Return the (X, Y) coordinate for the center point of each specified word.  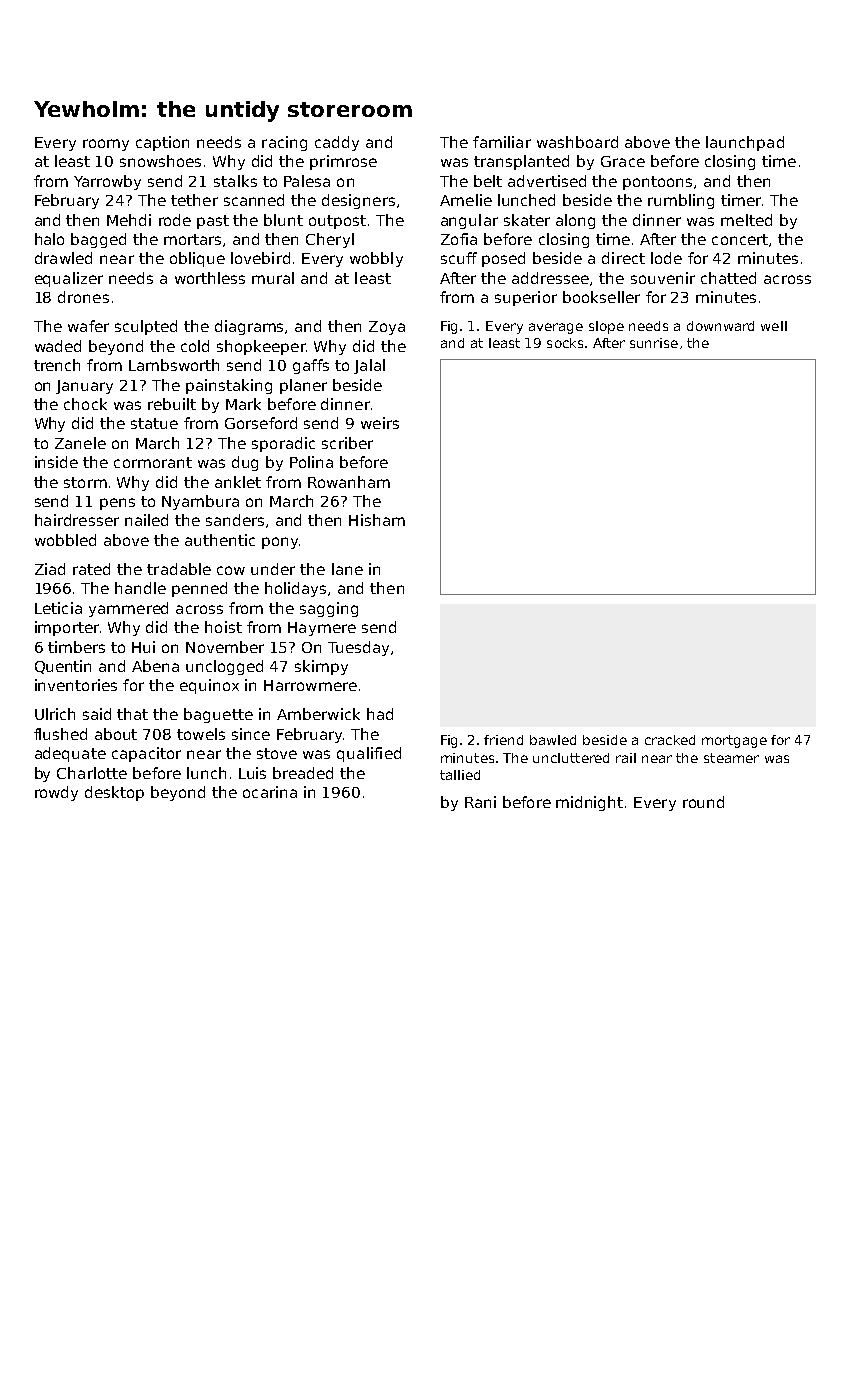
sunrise (654, 343)
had (380, 714)
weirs (380, 423)
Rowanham (349, 482)
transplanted (521, 162)
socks (565, 343)
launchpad (745, 143)
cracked (670, 740)
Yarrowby (107, 182)
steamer (731, 758)
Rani (480, 802)
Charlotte (92, 773)
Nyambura (200, 502)
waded (58, 346)
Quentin (63, 667)
